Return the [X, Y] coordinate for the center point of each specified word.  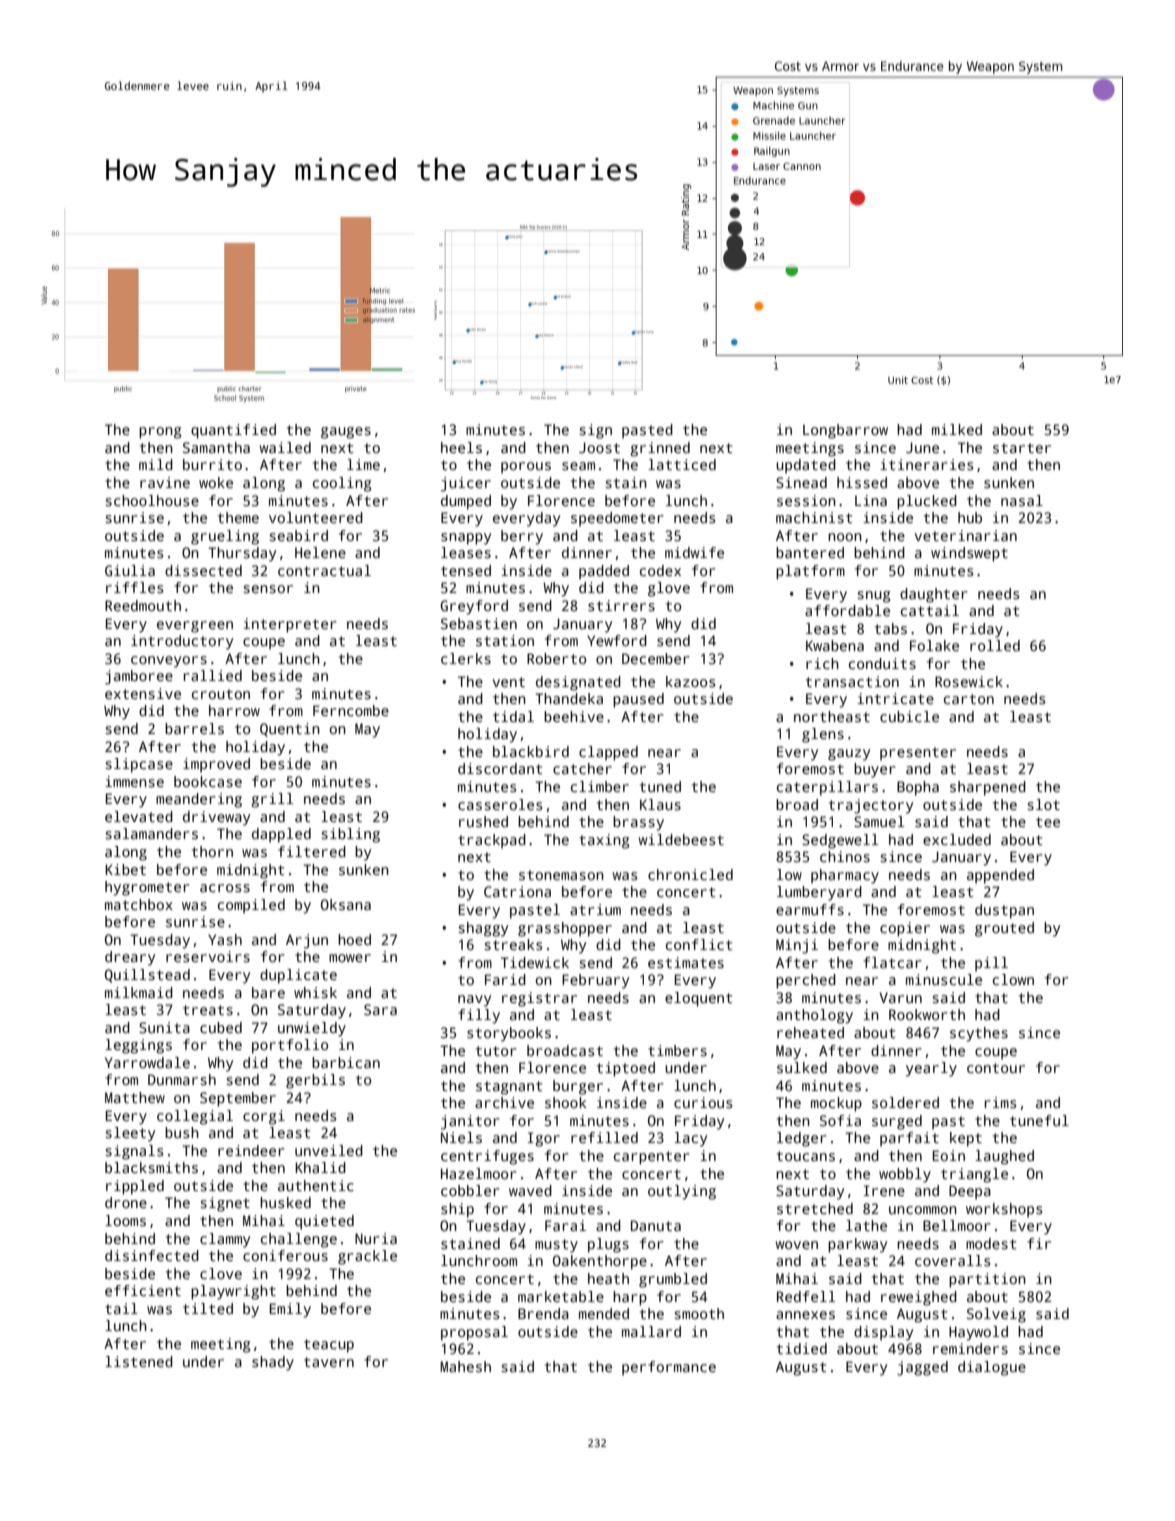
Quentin [290, 730]
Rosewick [969, 681]
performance [669, 1368]
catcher [582, 768]
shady [273, 1363]
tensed [466, 570]
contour [996, 1068]
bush [182, 1132]
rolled [995, 645]
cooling [342, 484]
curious [703, 1102]
